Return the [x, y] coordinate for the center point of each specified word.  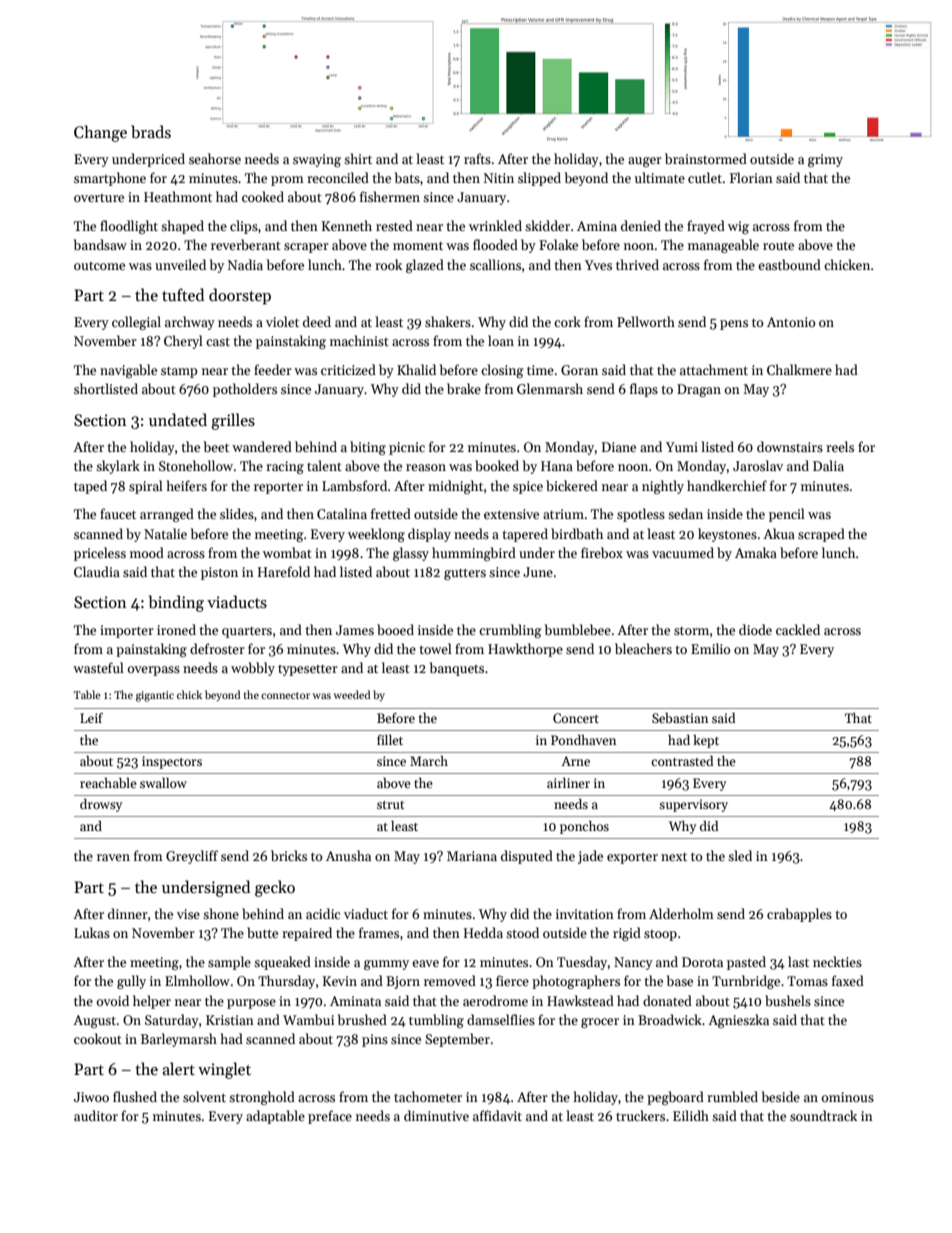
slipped [539, 179]
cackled [798, 629]
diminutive [436, 1115]
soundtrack [823, 1115]
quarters [247, 632]
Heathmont [178, 196]
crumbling [510, 631]
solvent [204, 1096]
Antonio [791, 322]
